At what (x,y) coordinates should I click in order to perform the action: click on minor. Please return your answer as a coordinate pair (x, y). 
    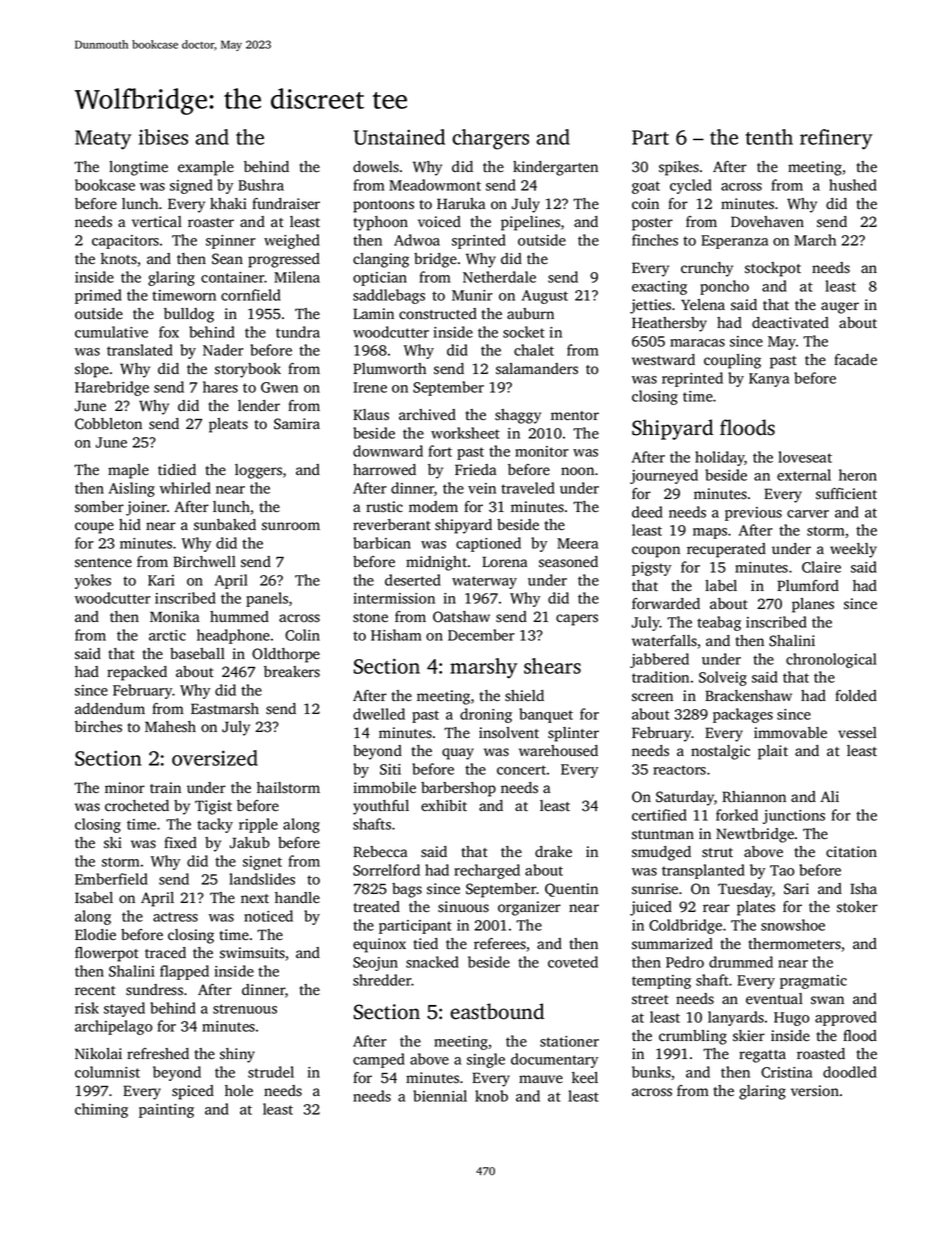
    Looking at the image, I should click on (125, 788).
